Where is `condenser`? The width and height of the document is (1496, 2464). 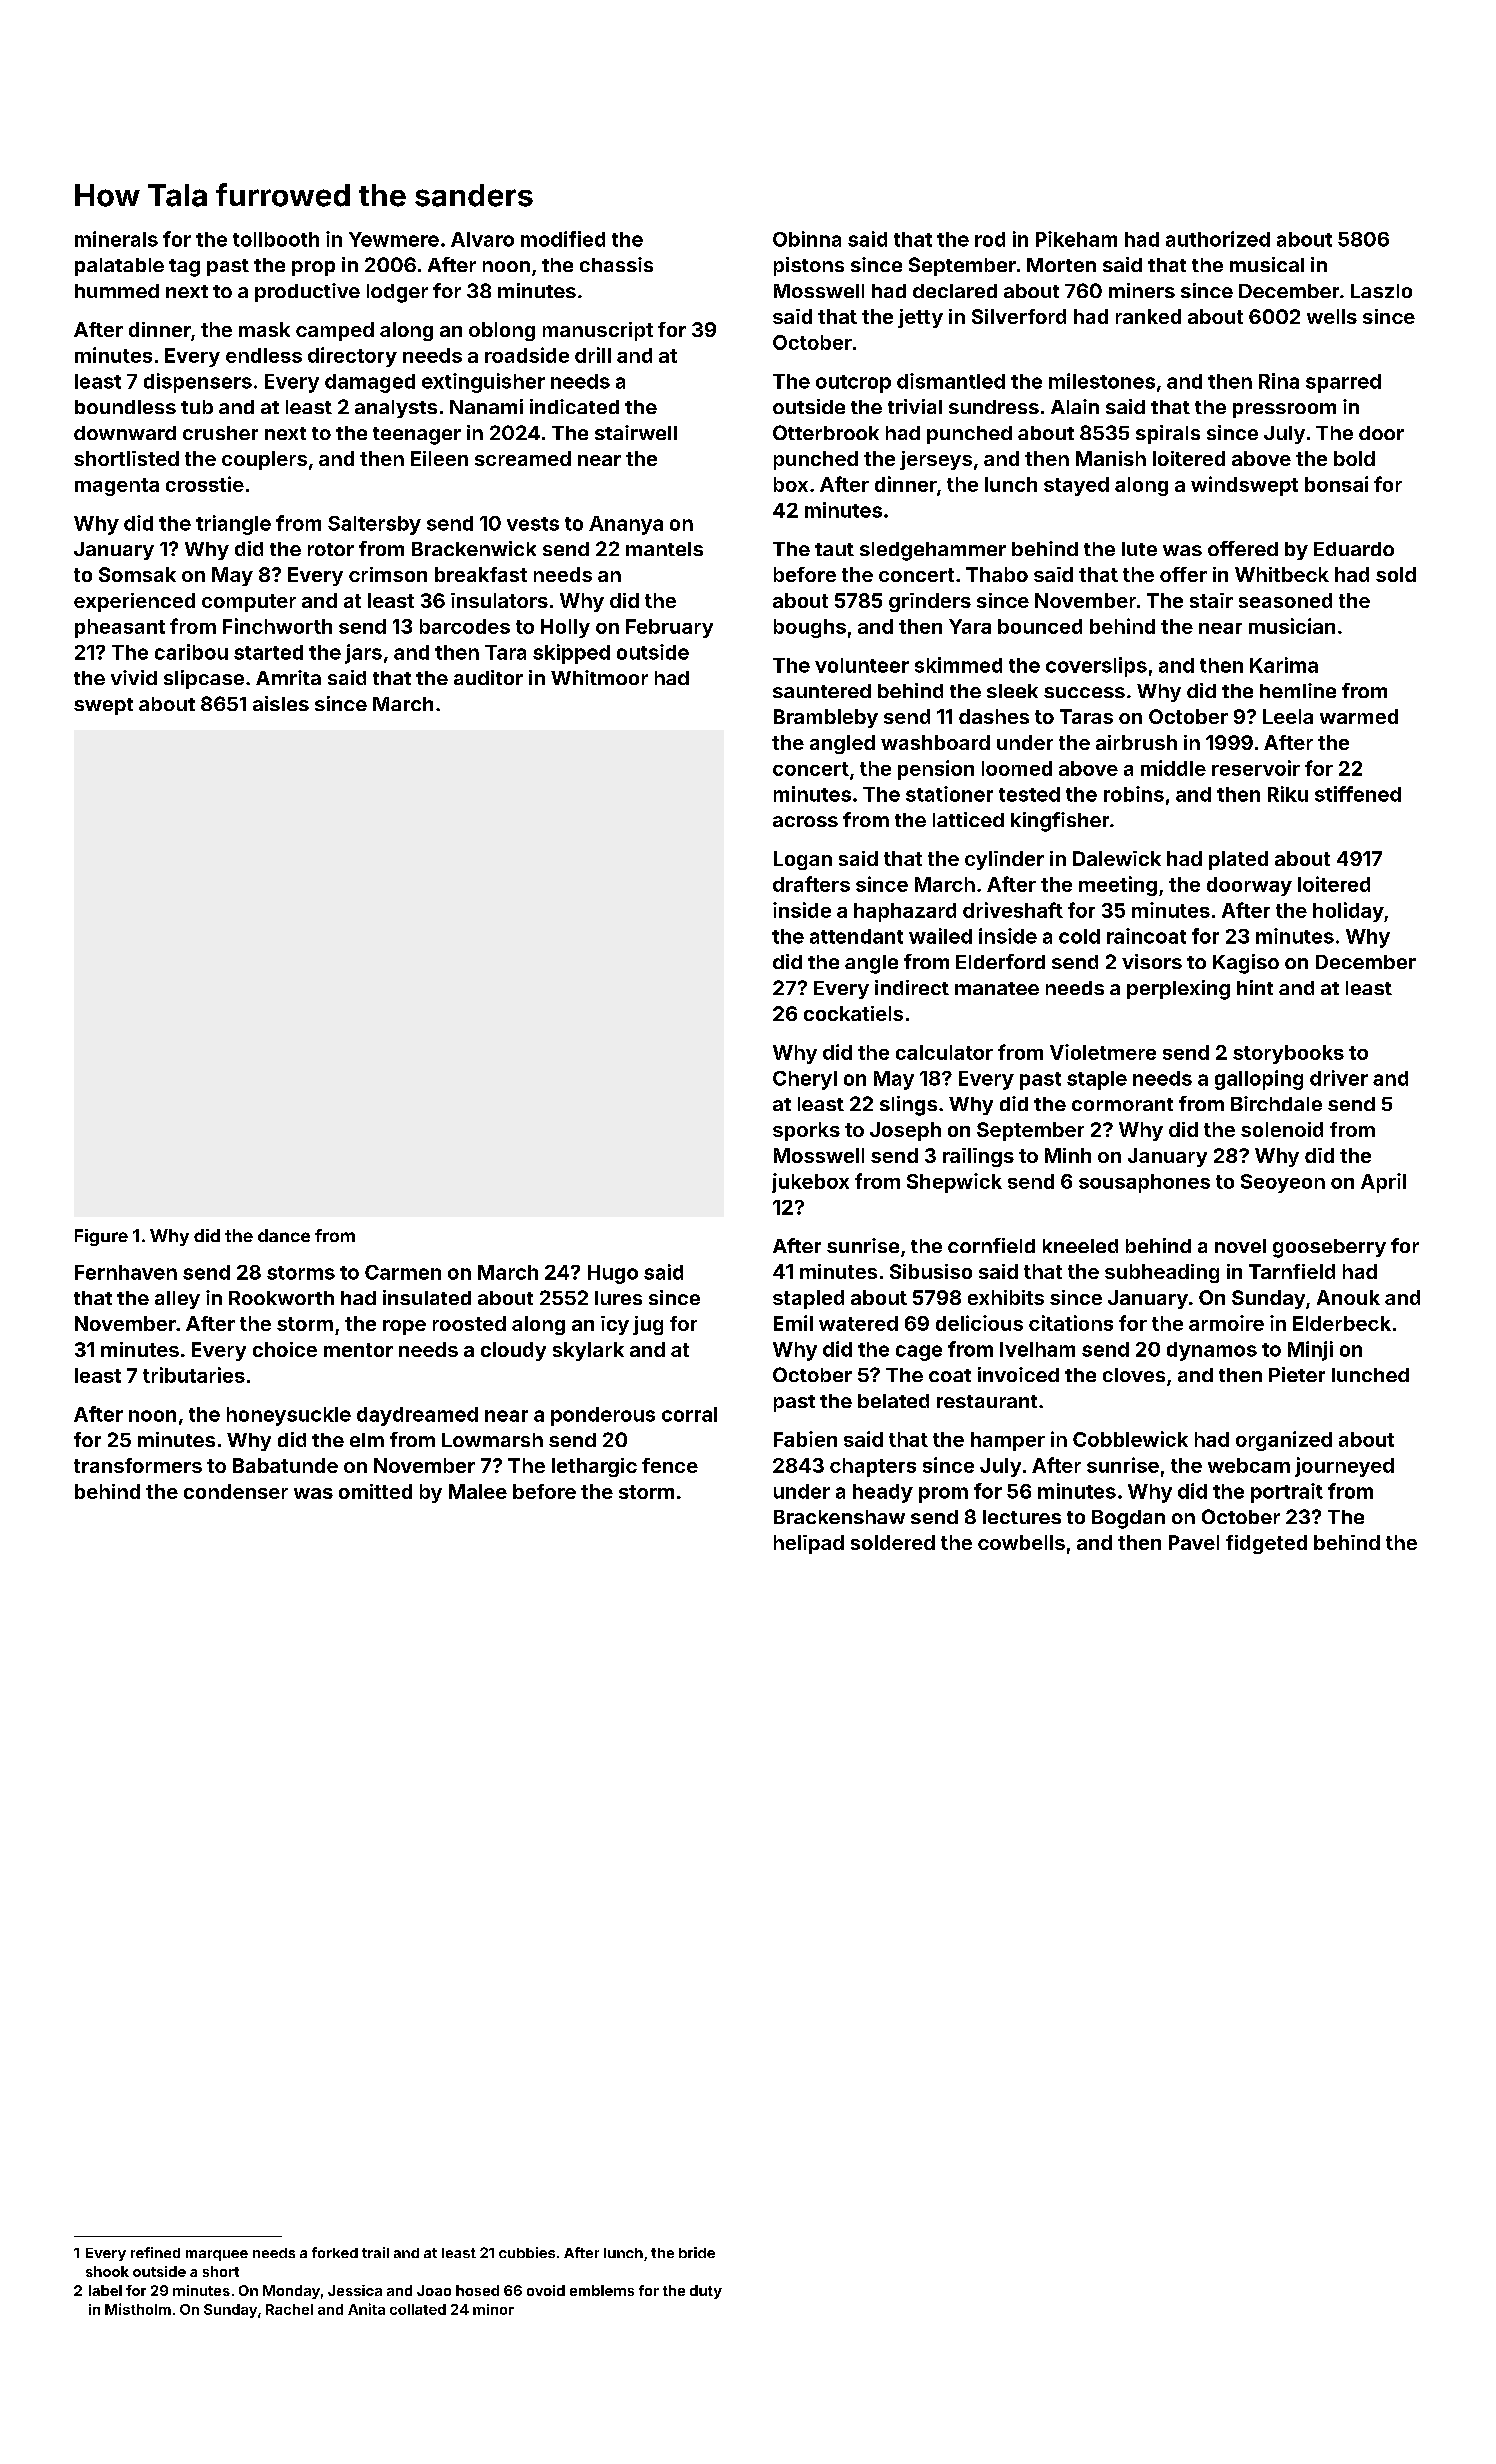 condenser is located at coordinates (236, 1491).
